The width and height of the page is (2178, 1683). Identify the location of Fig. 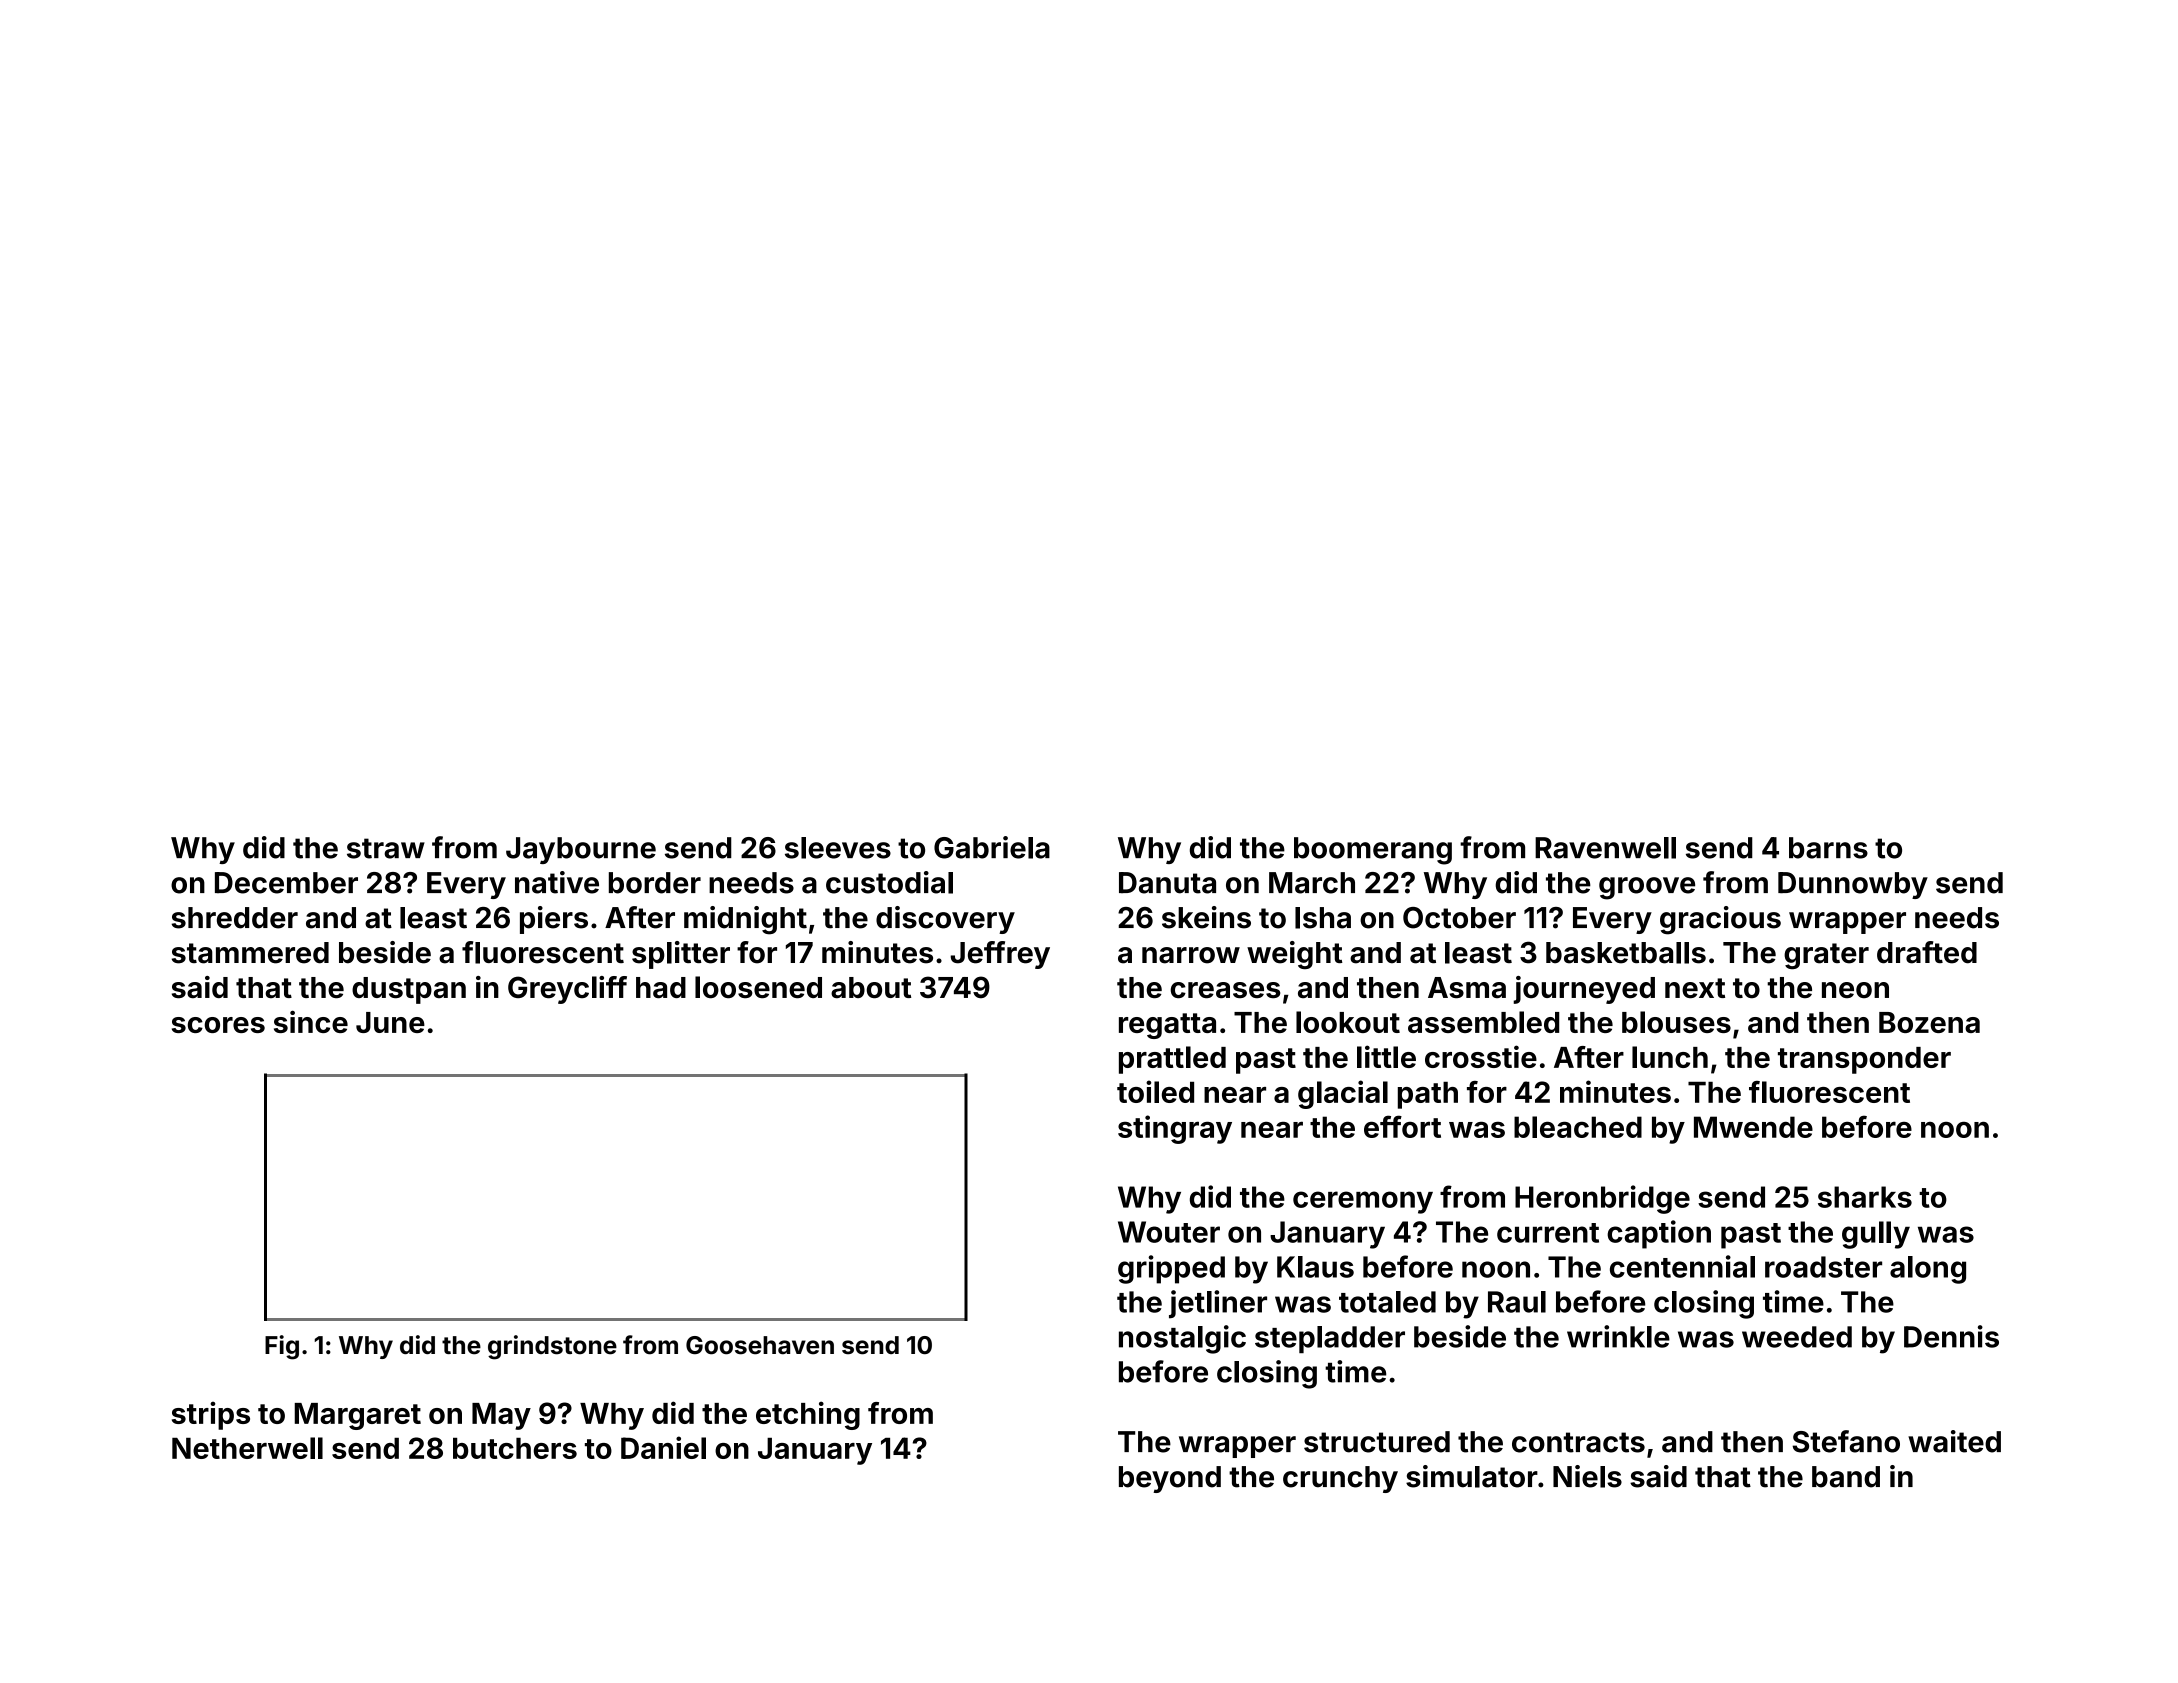
(282, 1347).
